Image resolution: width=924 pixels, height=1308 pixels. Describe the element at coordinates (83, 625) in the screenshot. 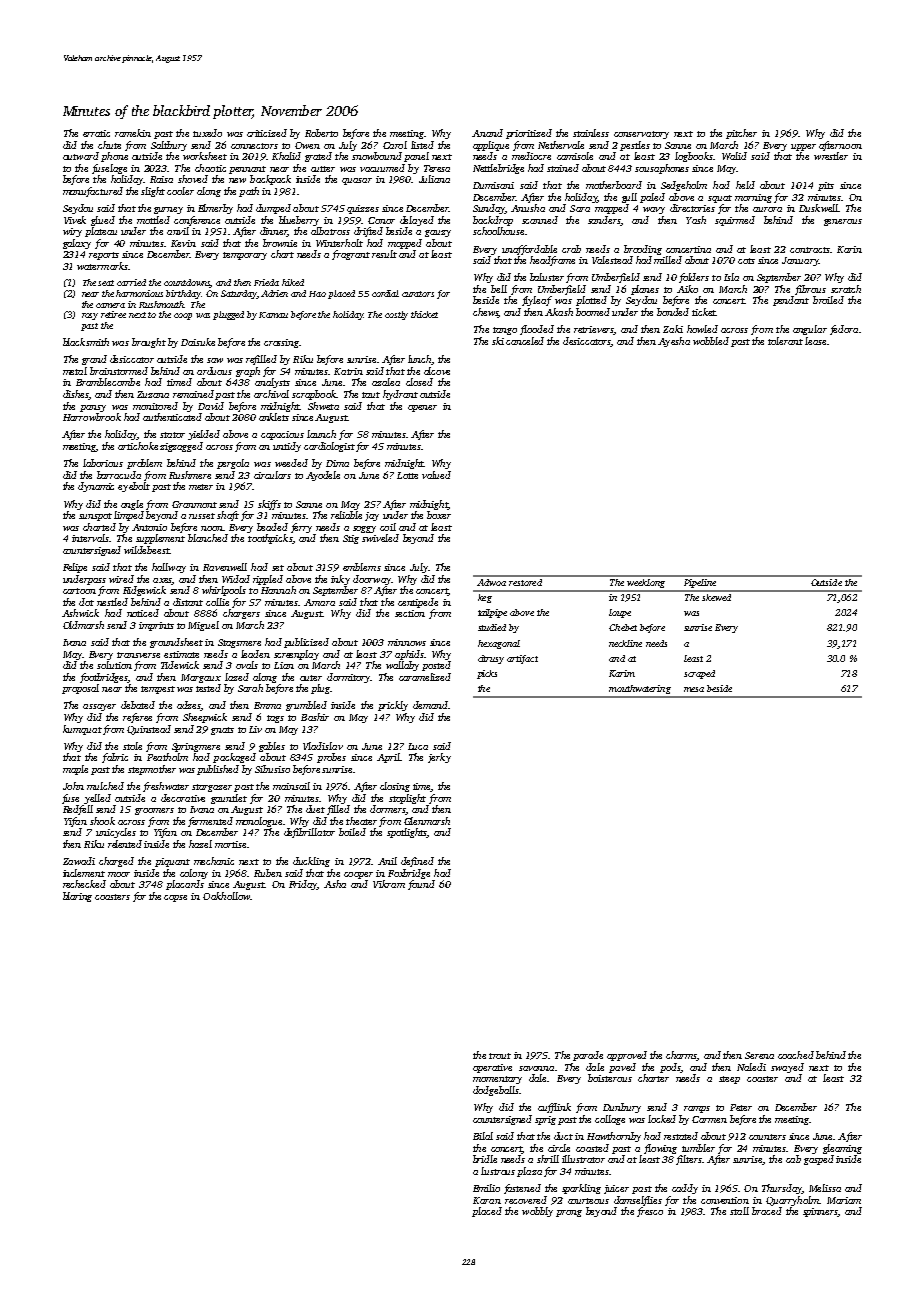

I see `Oldmarsh` at that location.
